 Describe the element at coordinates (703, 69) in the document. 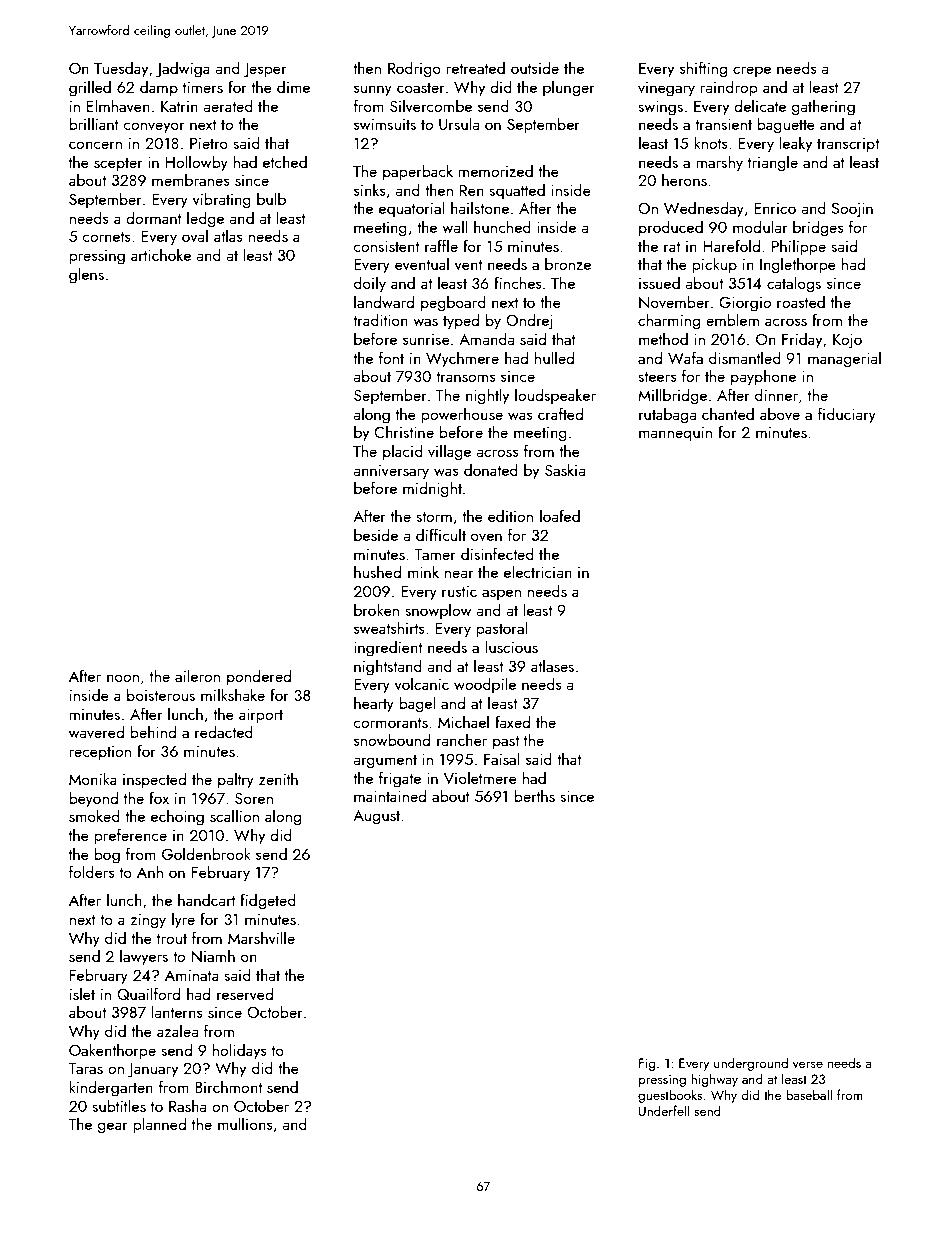

I see `shifting` at that location.
